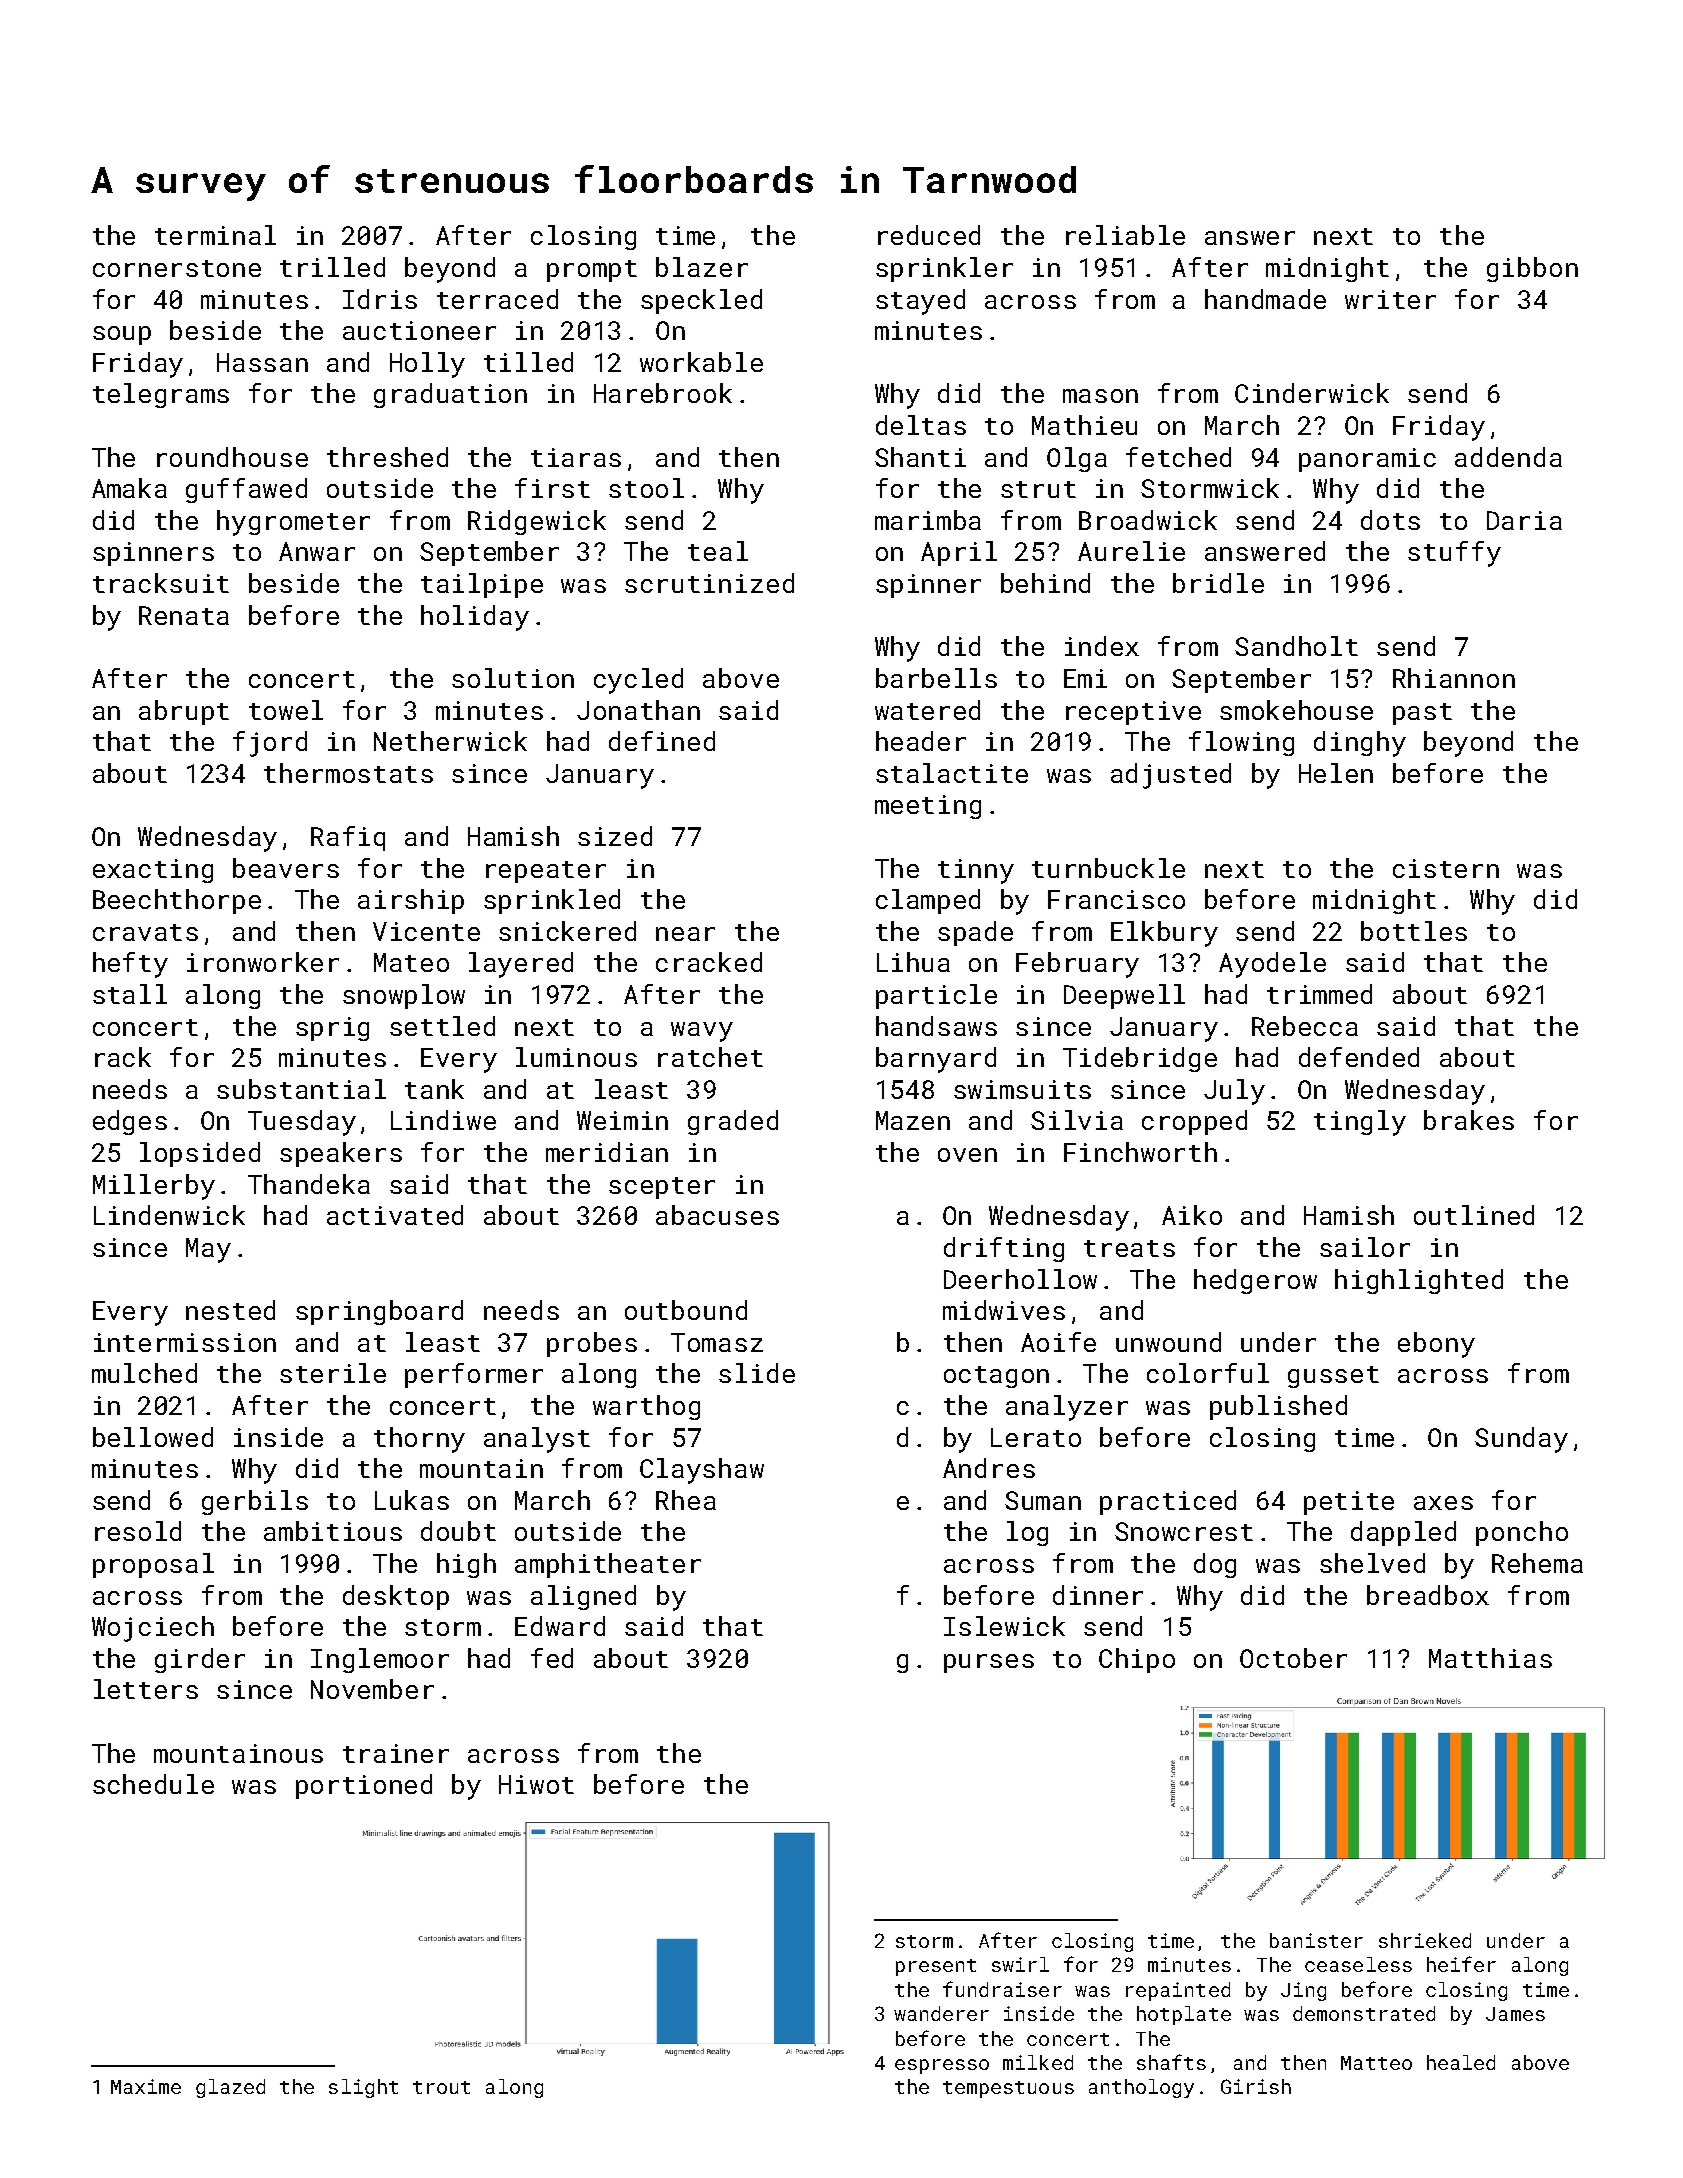 The width and height of the page is (1683, 2178). I want to click on Hassan, so click(262, 362).
